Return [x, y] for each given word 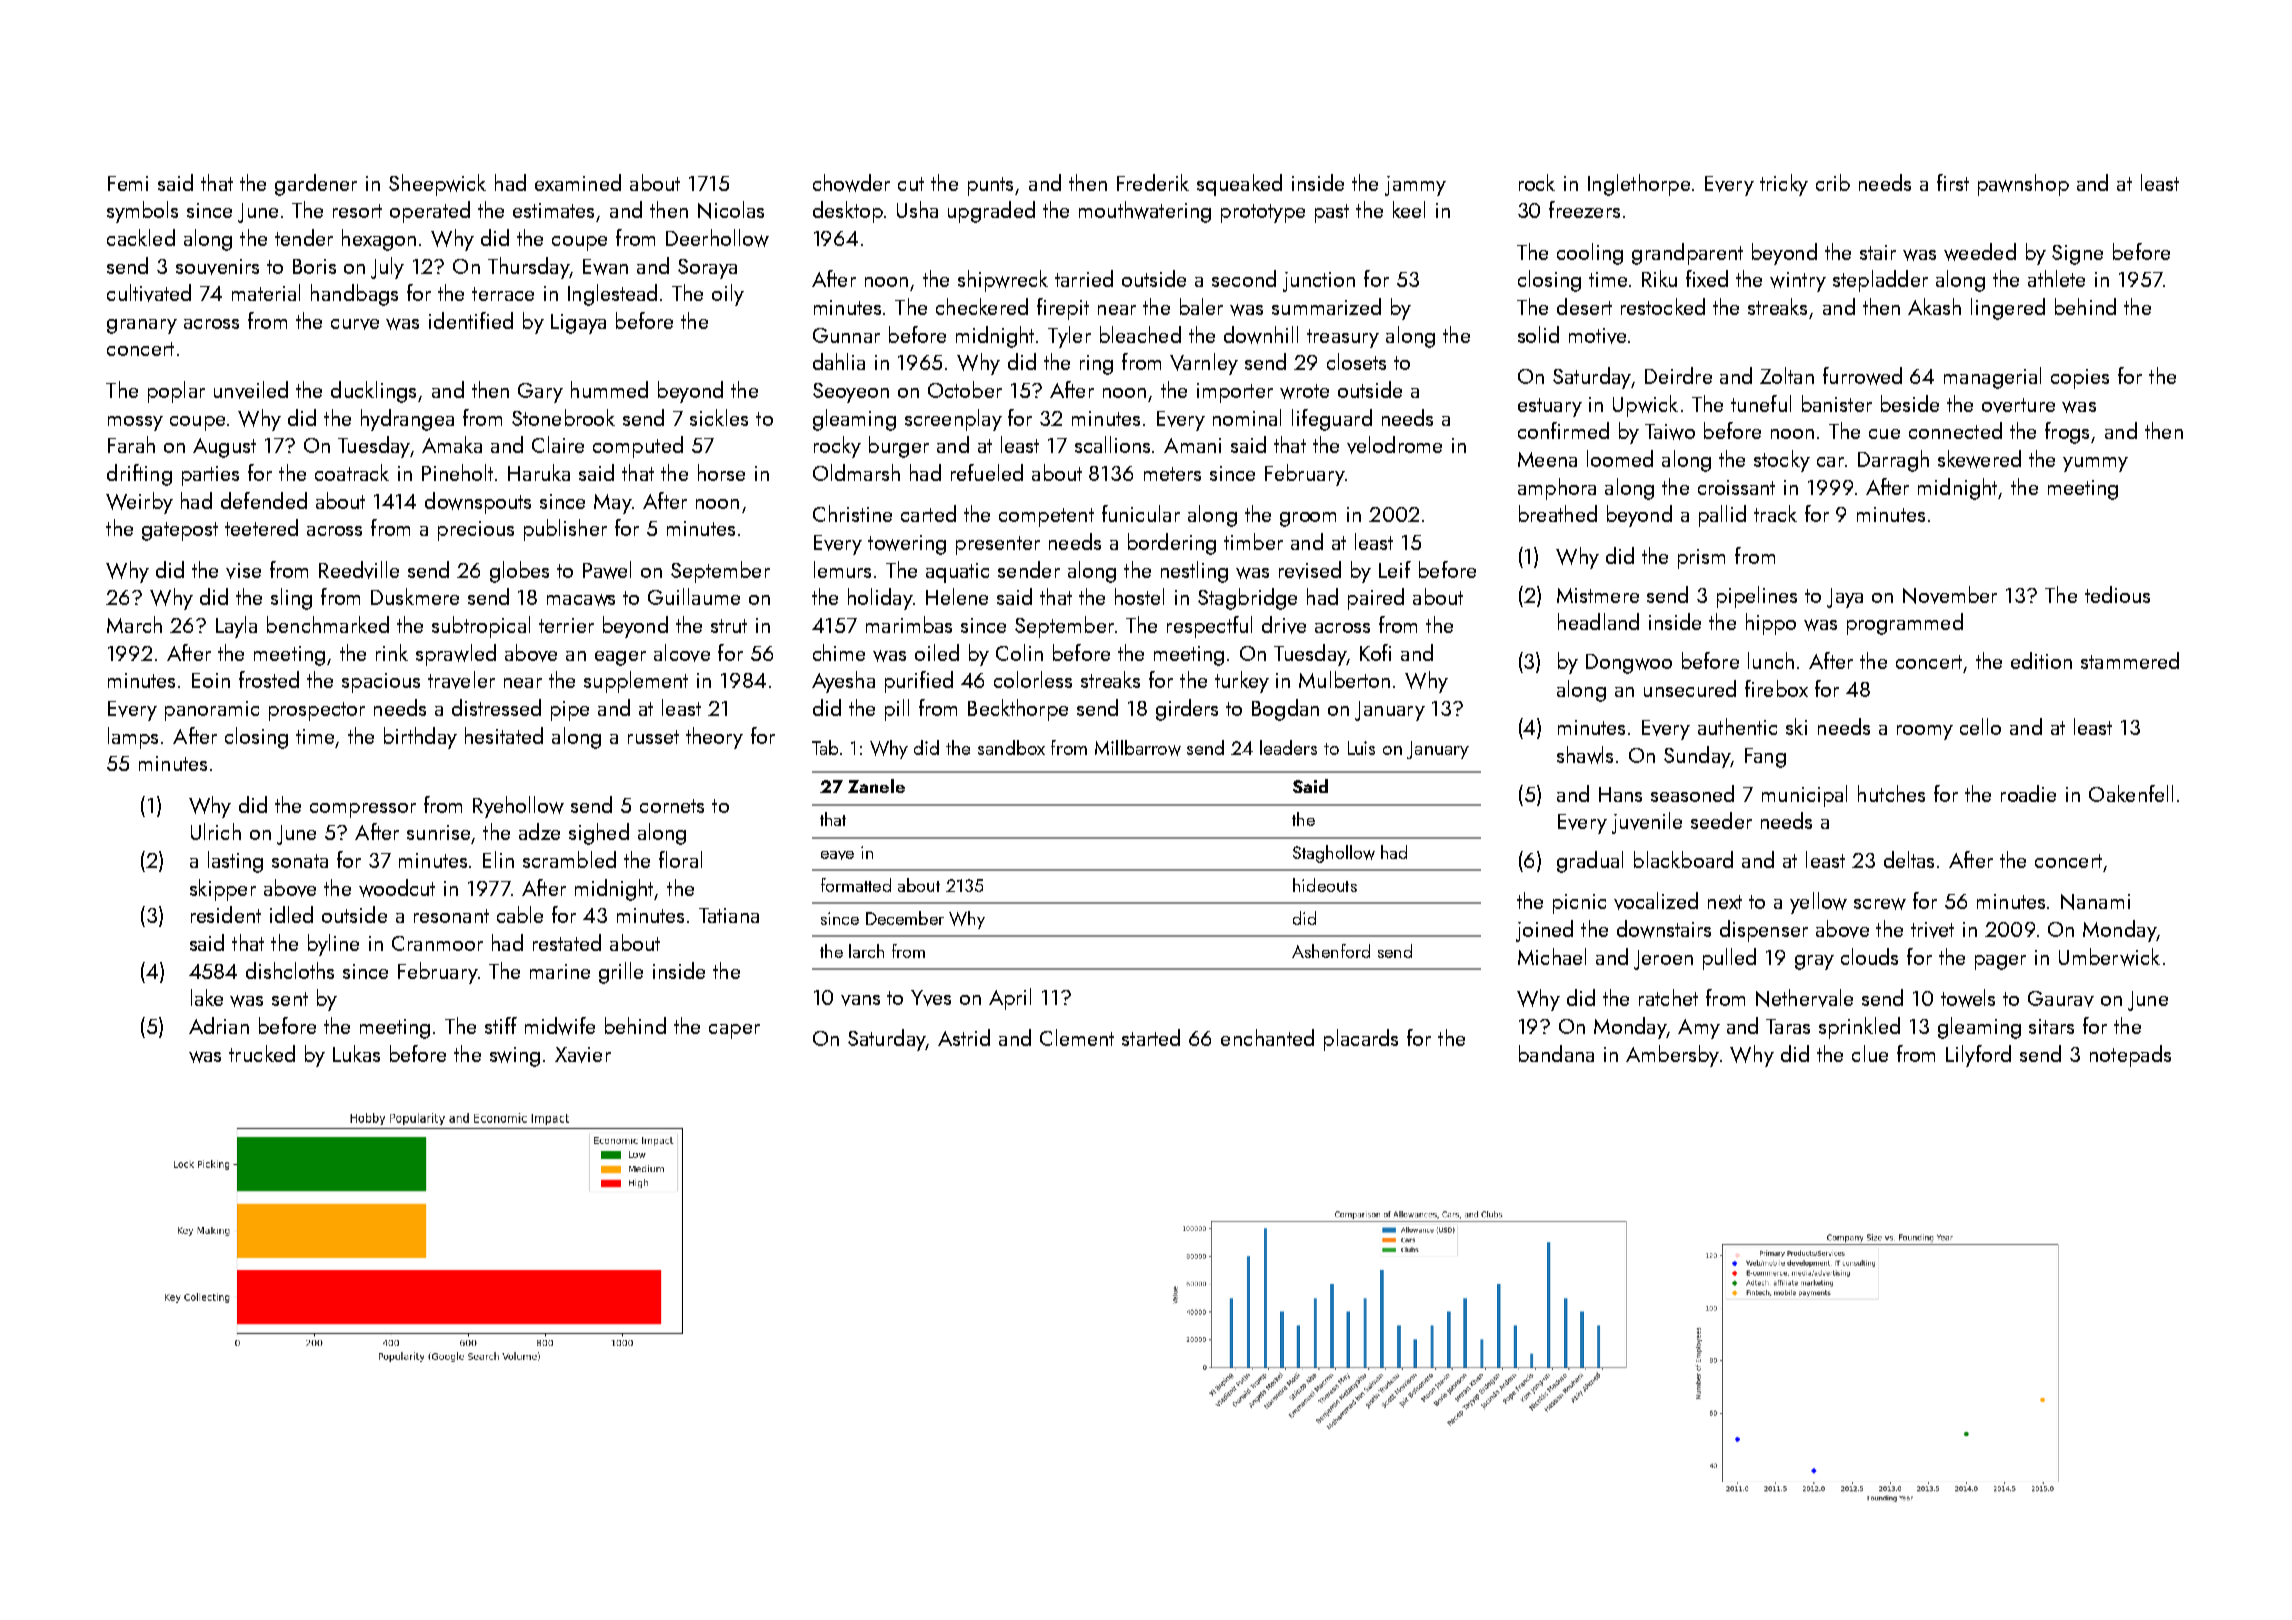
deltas [1909, 859]
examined [578, 182]
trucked [262, 1053]
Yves [931, 998]
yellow [1818, 903]
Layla [236, 627]
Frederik [1153, 182]
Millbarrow [1138, 748]
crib [1833, 182]
